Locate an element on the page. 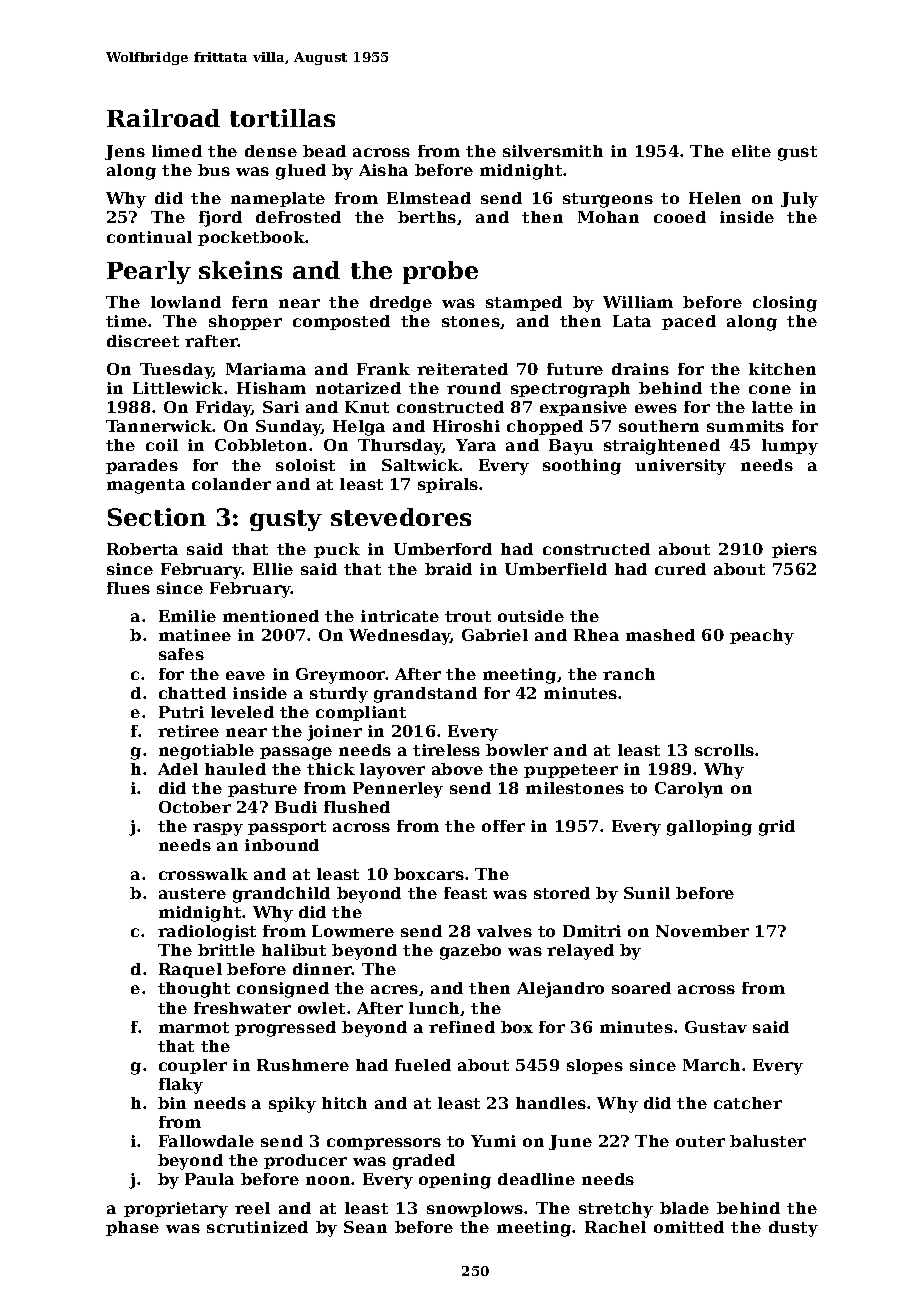  paced is located at coordinates (689, 322).
